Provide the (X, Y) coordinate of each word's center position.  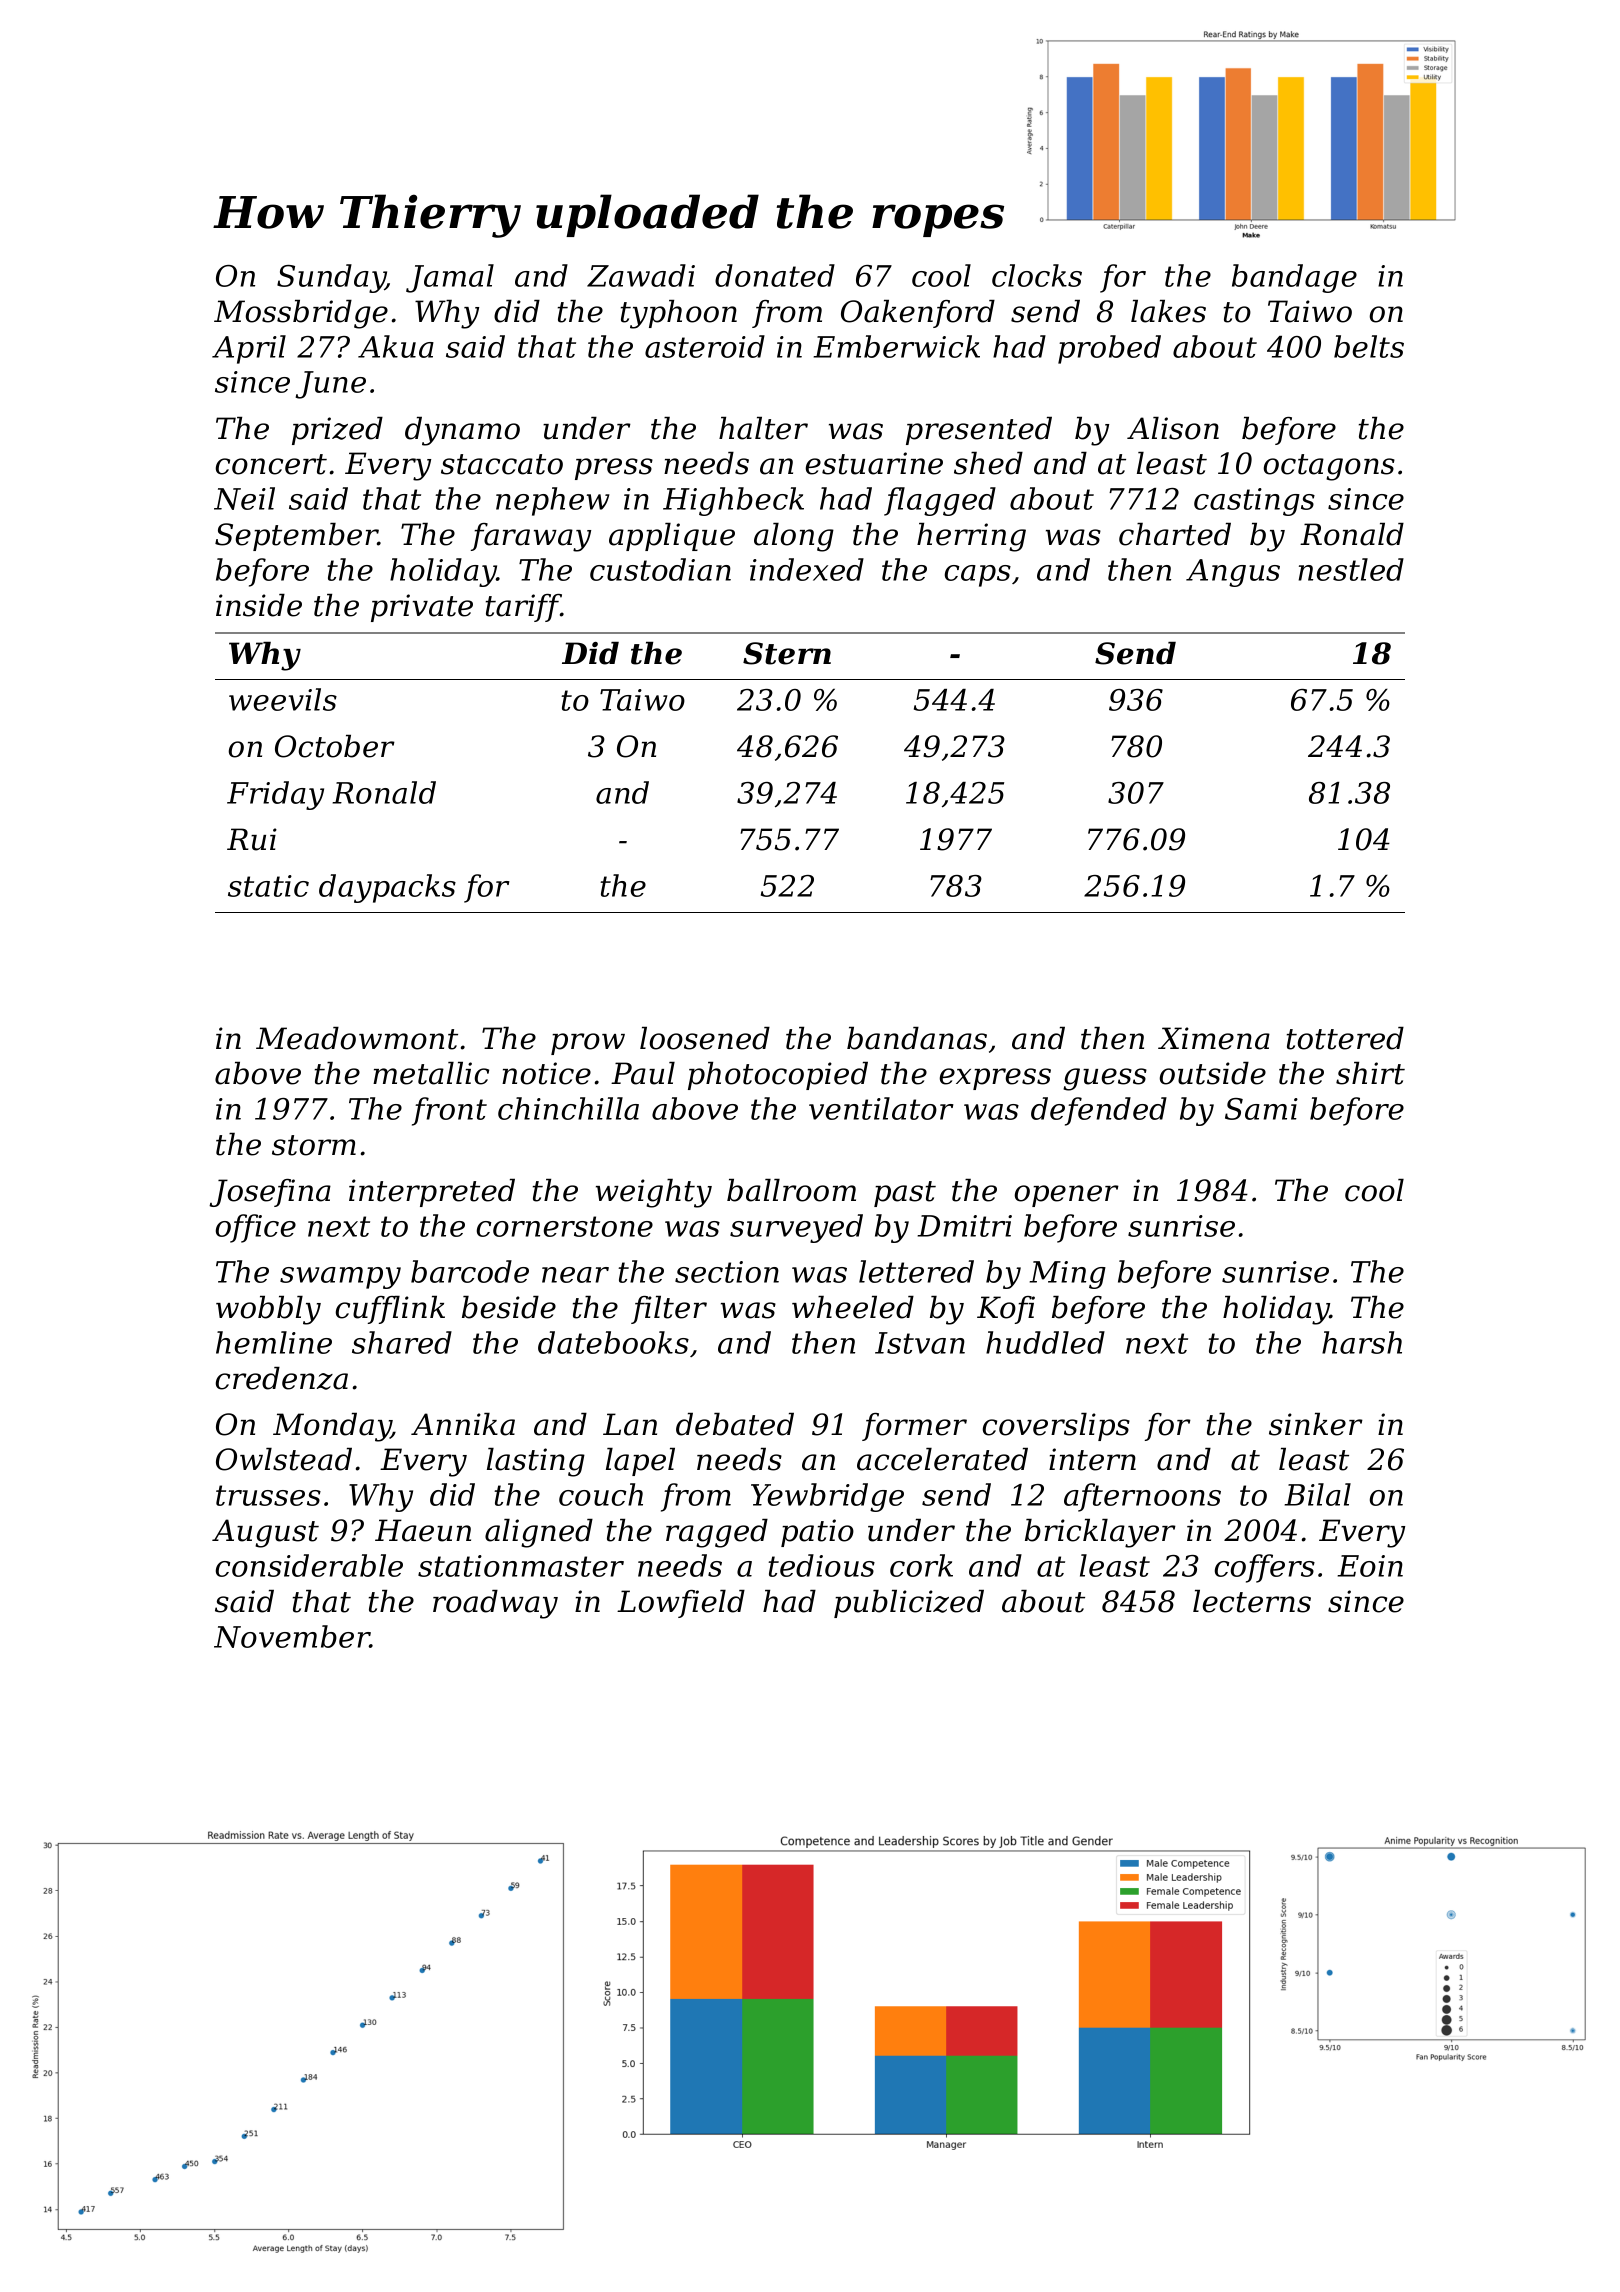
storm (314, 1145)
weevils (283, 699)
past (905, 1194)
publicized (909, 1604)
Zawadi (641, 275)
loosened (705, 1038)
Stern (787, 653)
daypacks (387, 888)
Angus (1233, 573)
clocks (1037, 275)
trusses (268, 1495)
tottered (1345, 1038)
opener (1067, 1196)
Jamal (450, 278)
